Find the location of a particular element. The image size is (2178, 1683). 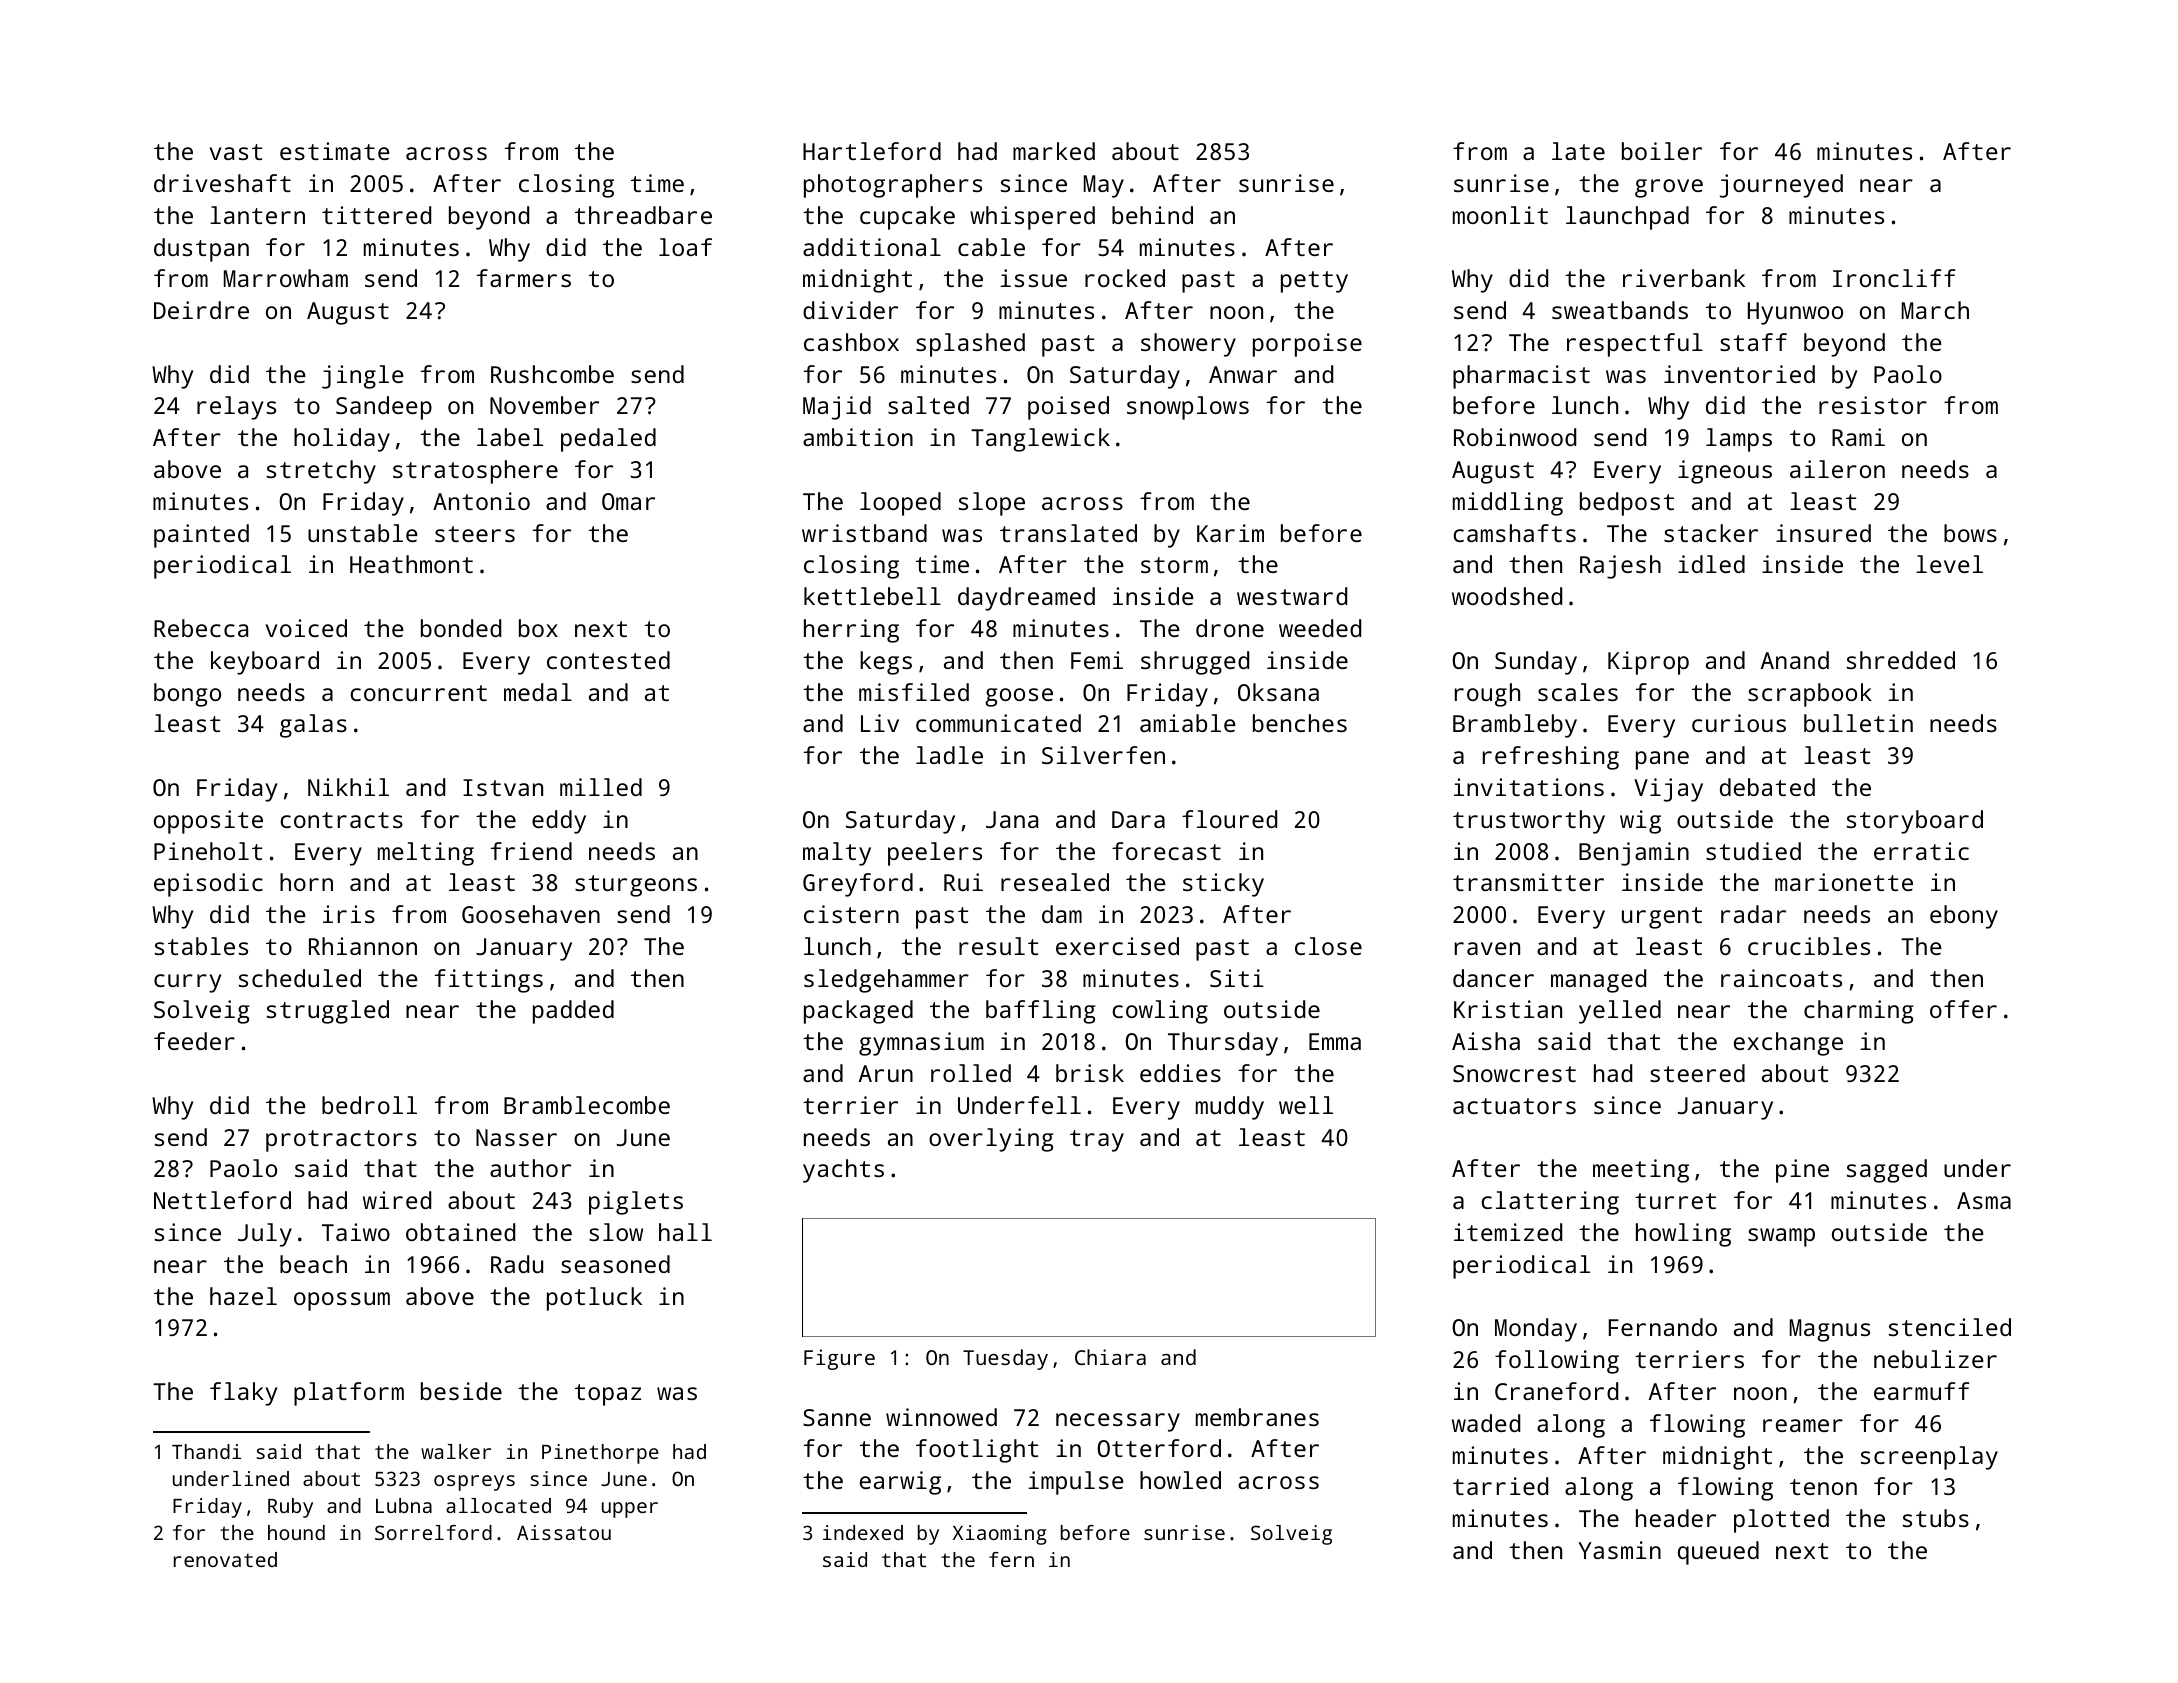

Xiaoming is located at coordinates (1000, 1535).
